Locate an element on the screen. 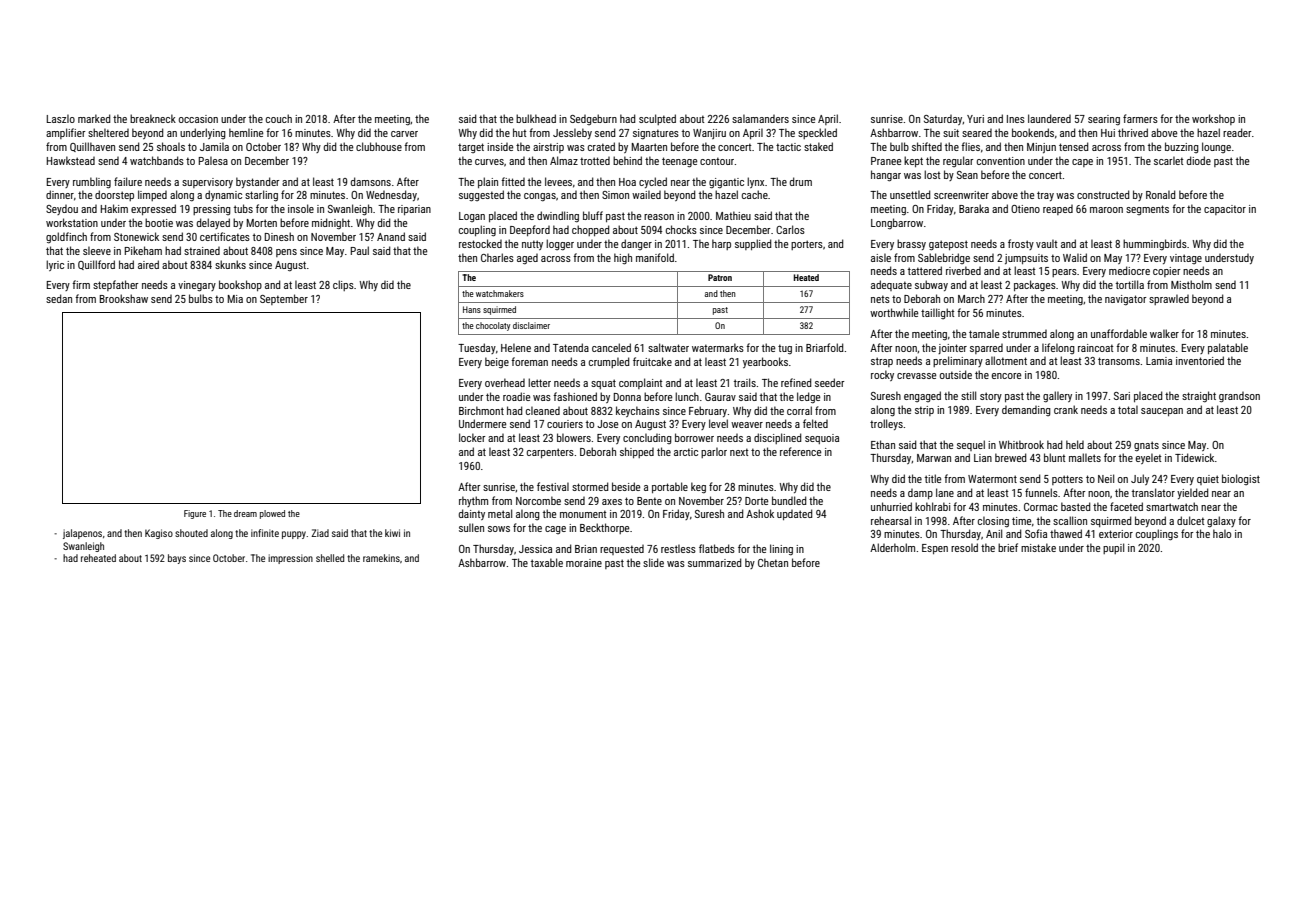 This screenshot has width=1308, height=924. bays is located at coordinates (177, 559).
